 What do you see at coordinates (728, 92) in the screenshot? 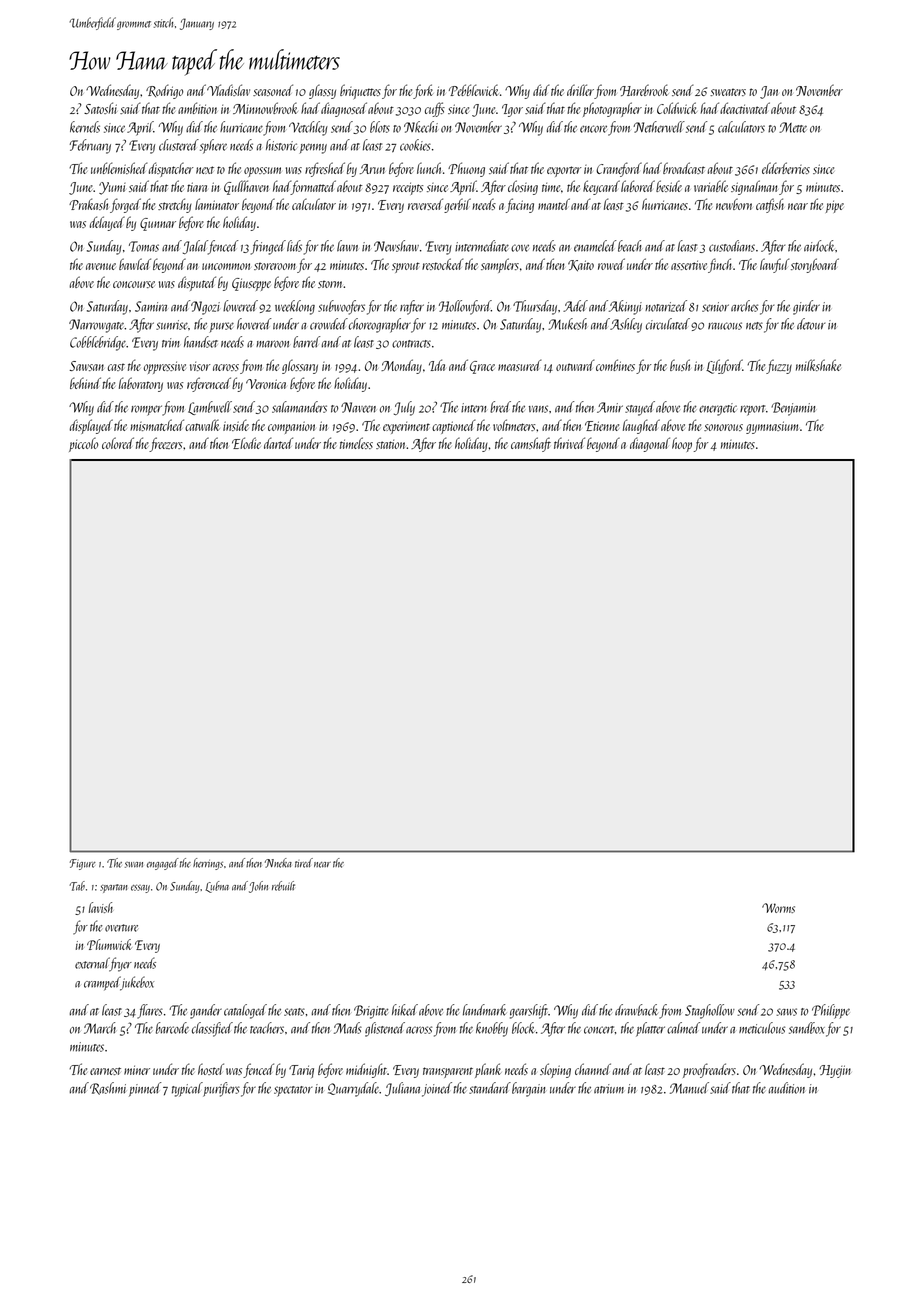
I see `sweaters` at bounding box center [728, 92].
